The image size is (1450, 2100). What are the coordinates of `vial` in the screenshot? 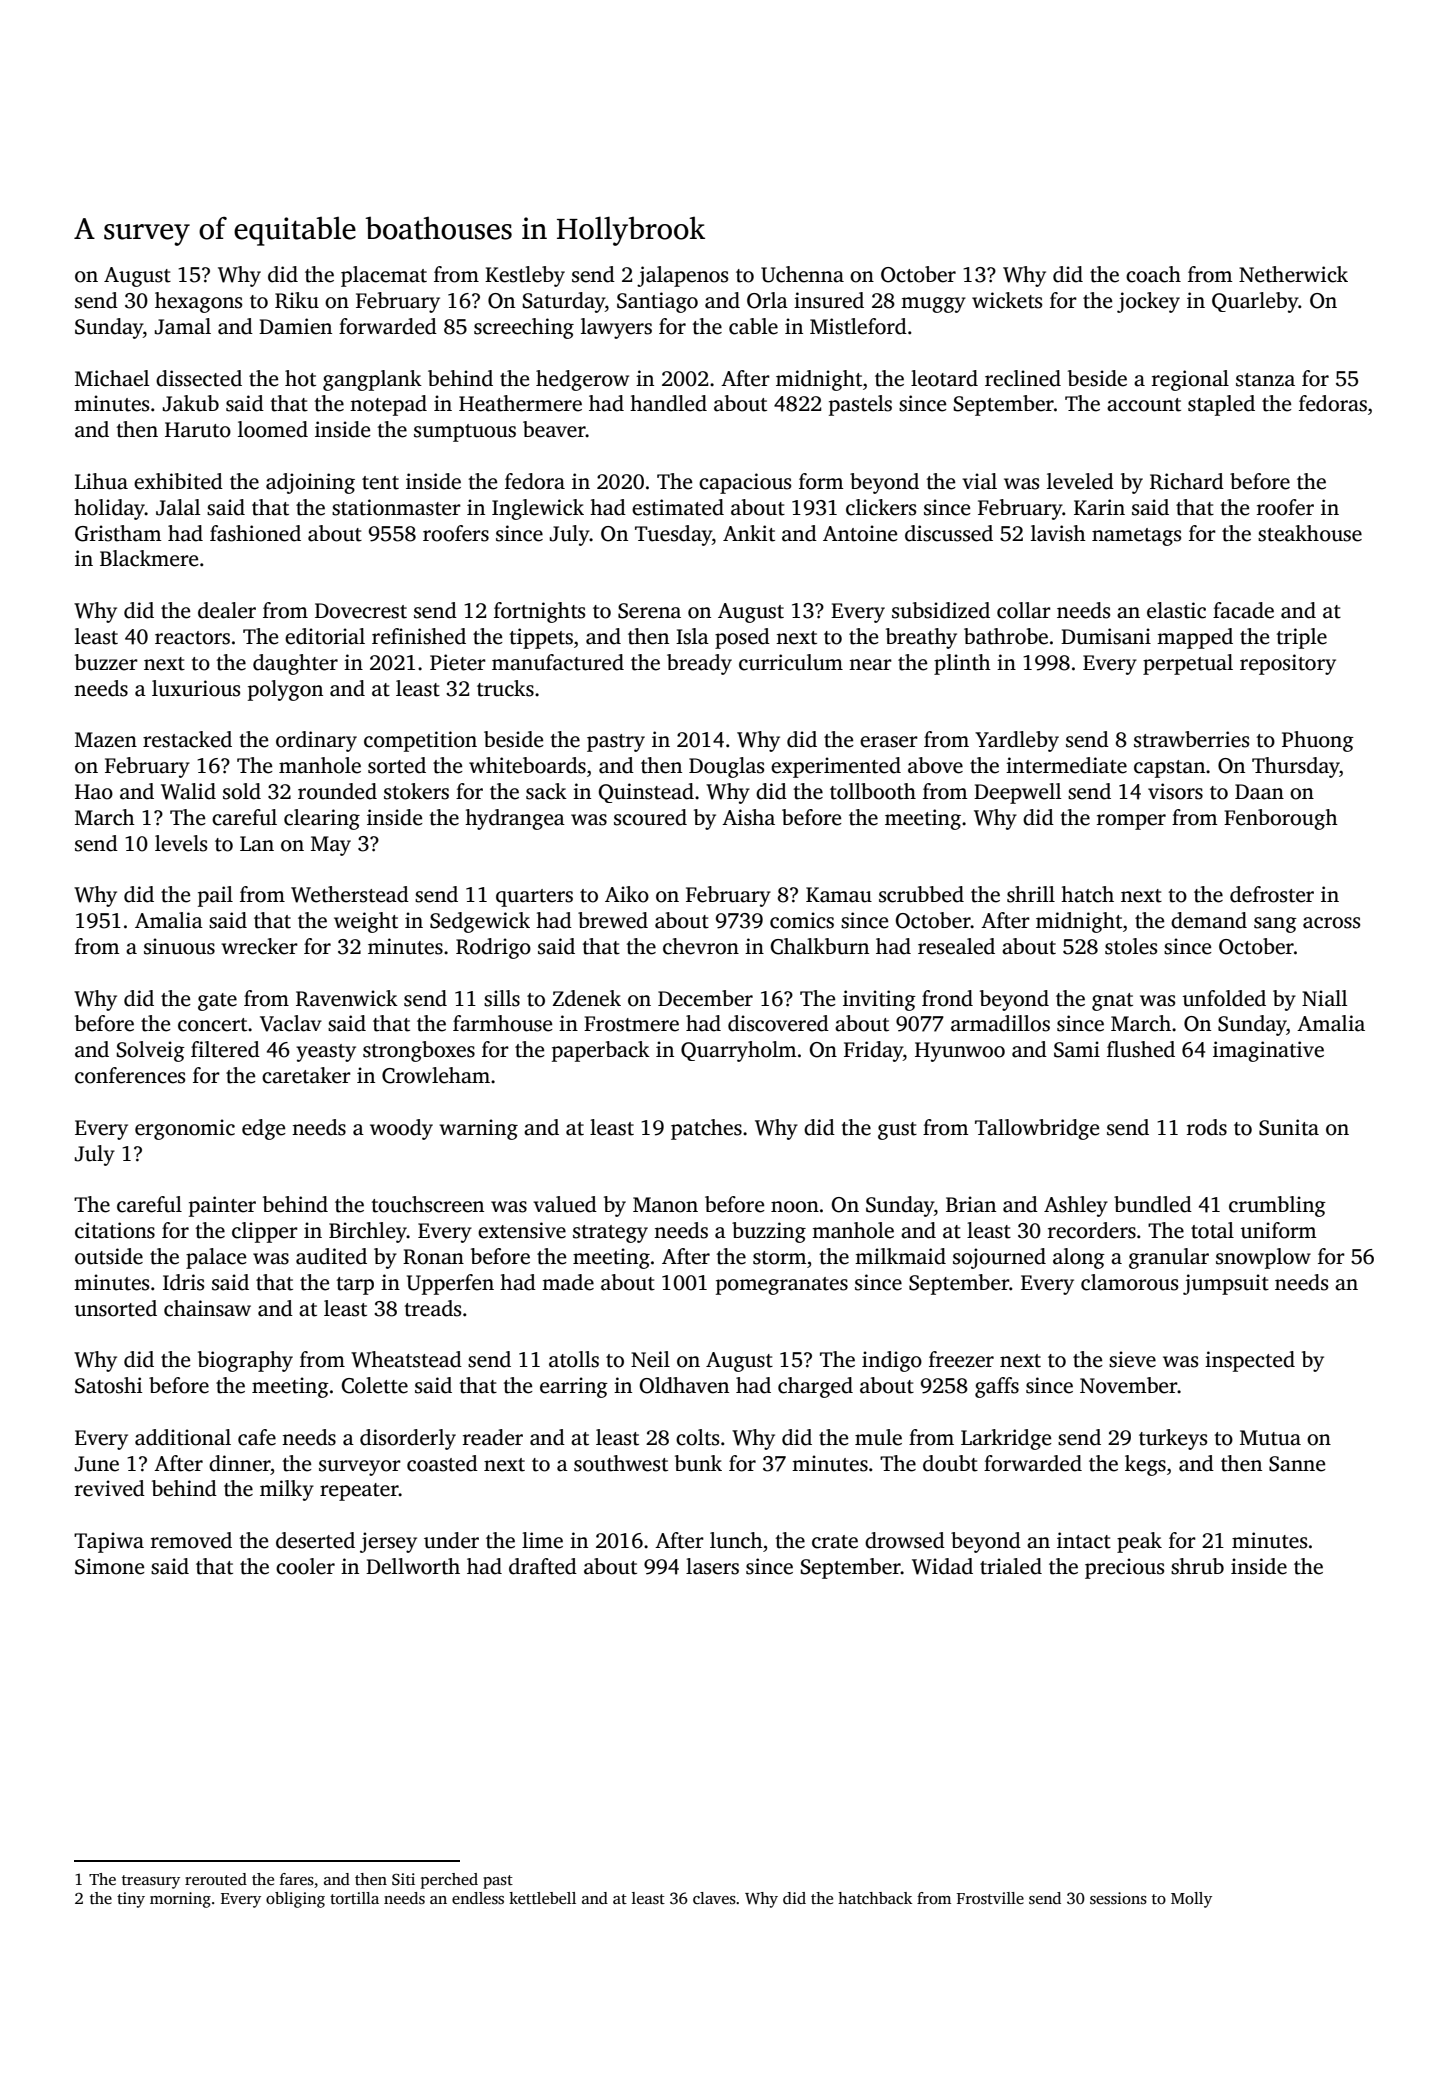 It's located at (979, 481).
